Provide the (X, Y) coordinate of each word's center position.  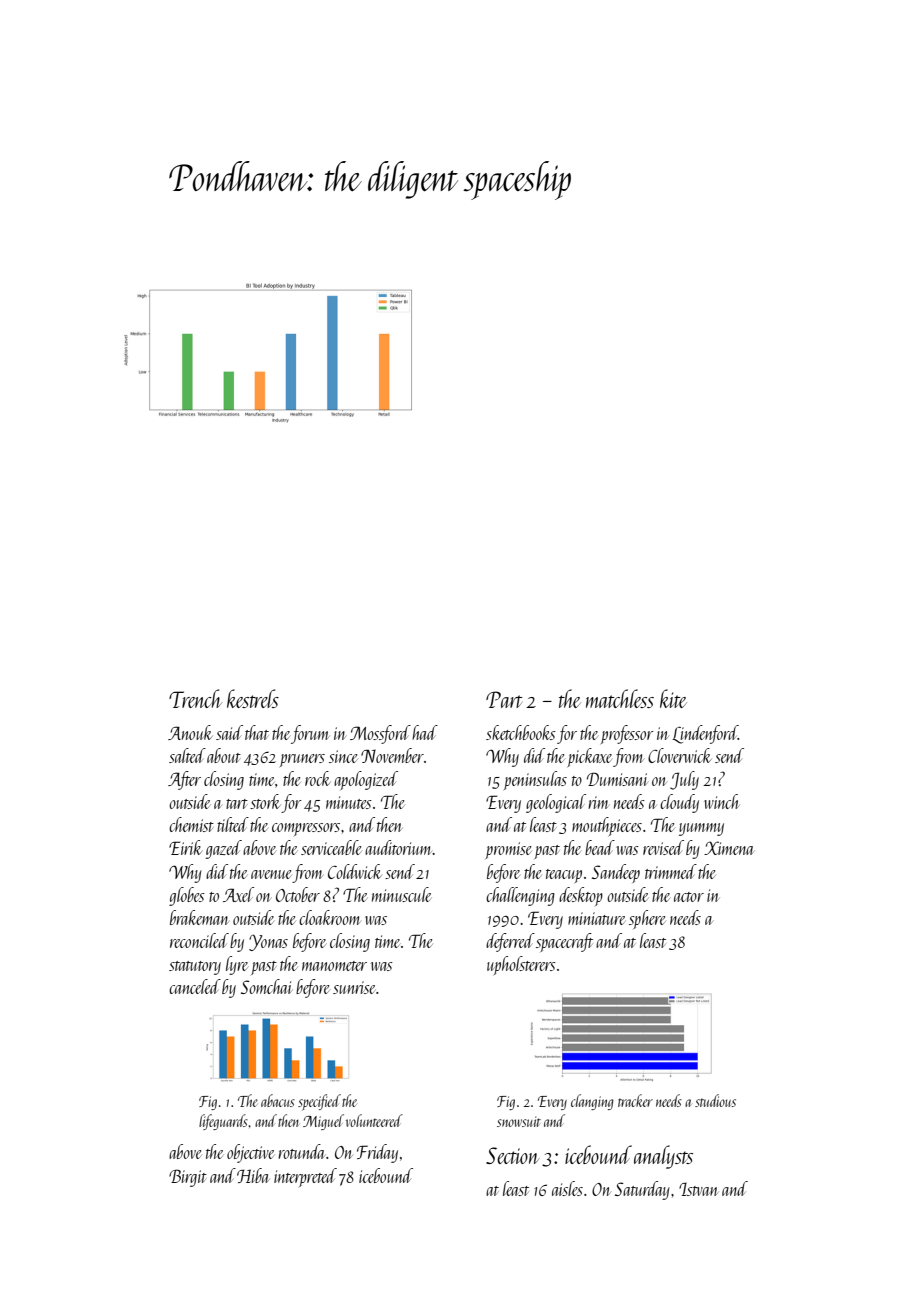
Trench (195, 698)
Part (504, 699)
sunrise (354, 987)
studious (715, 1100)
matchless (620, 698)
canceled (195, 986)
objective (250, 1153)
